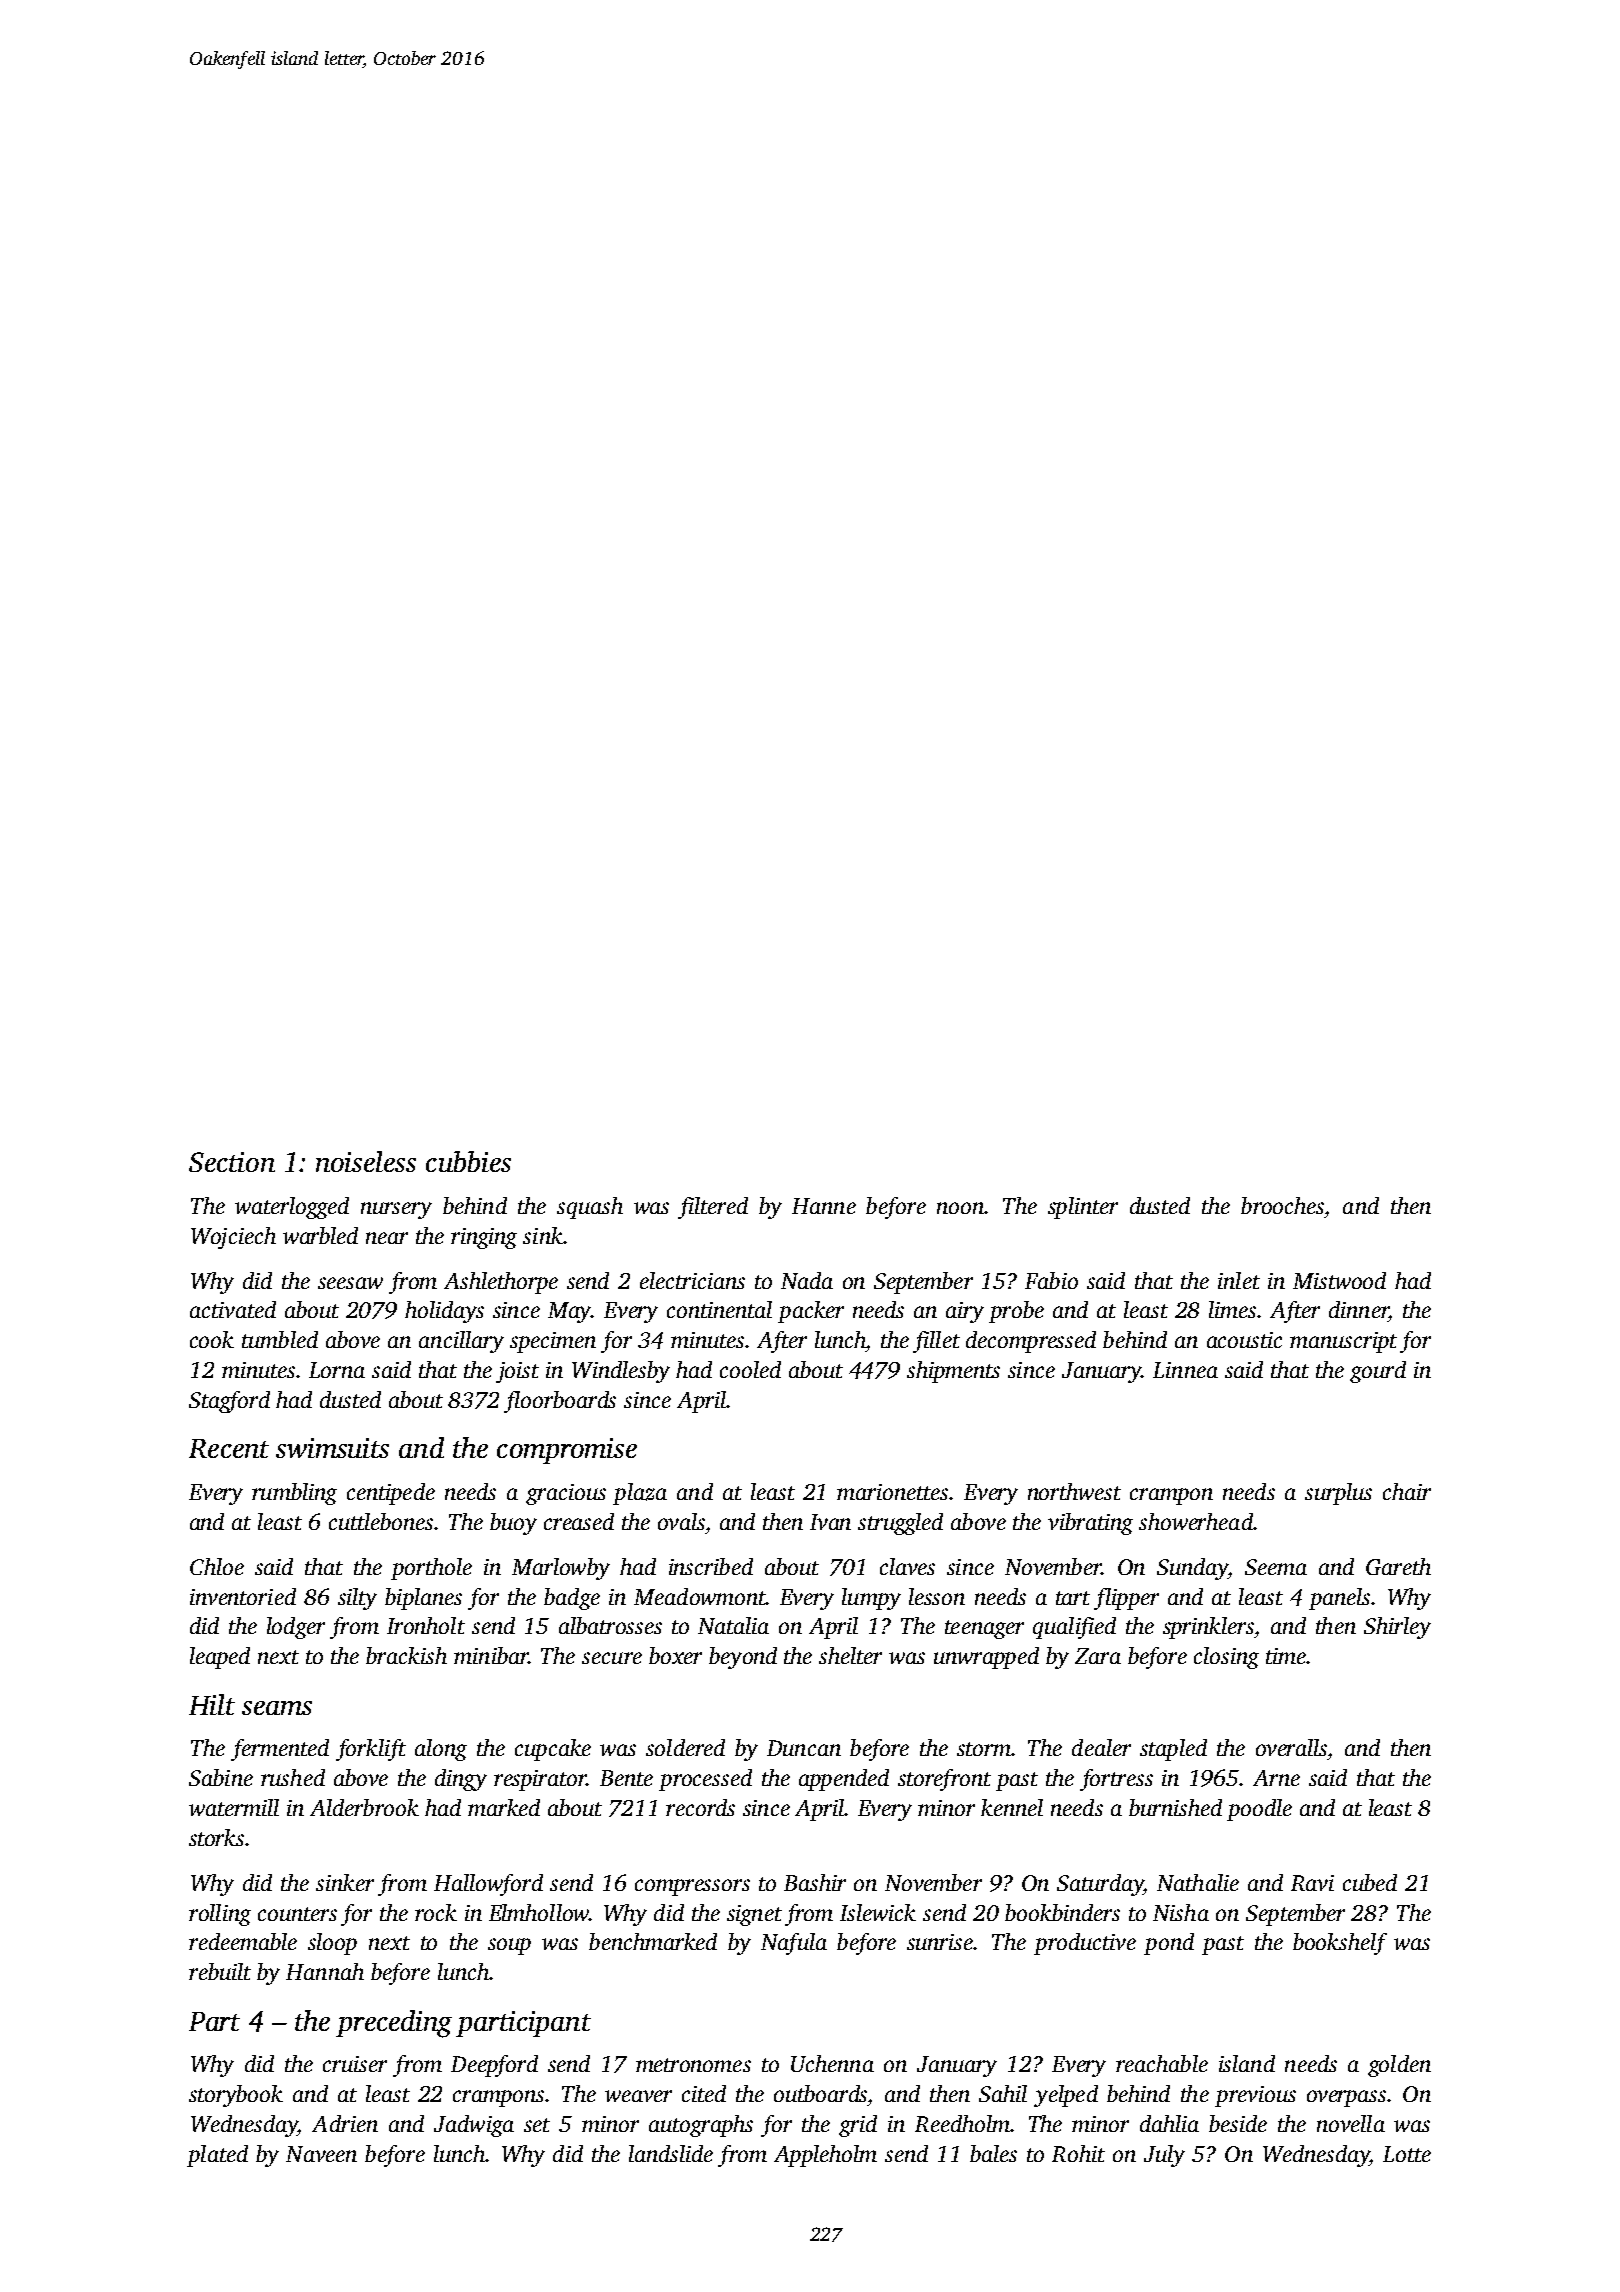  I want to click on kennel, so click(1012, 1807).
